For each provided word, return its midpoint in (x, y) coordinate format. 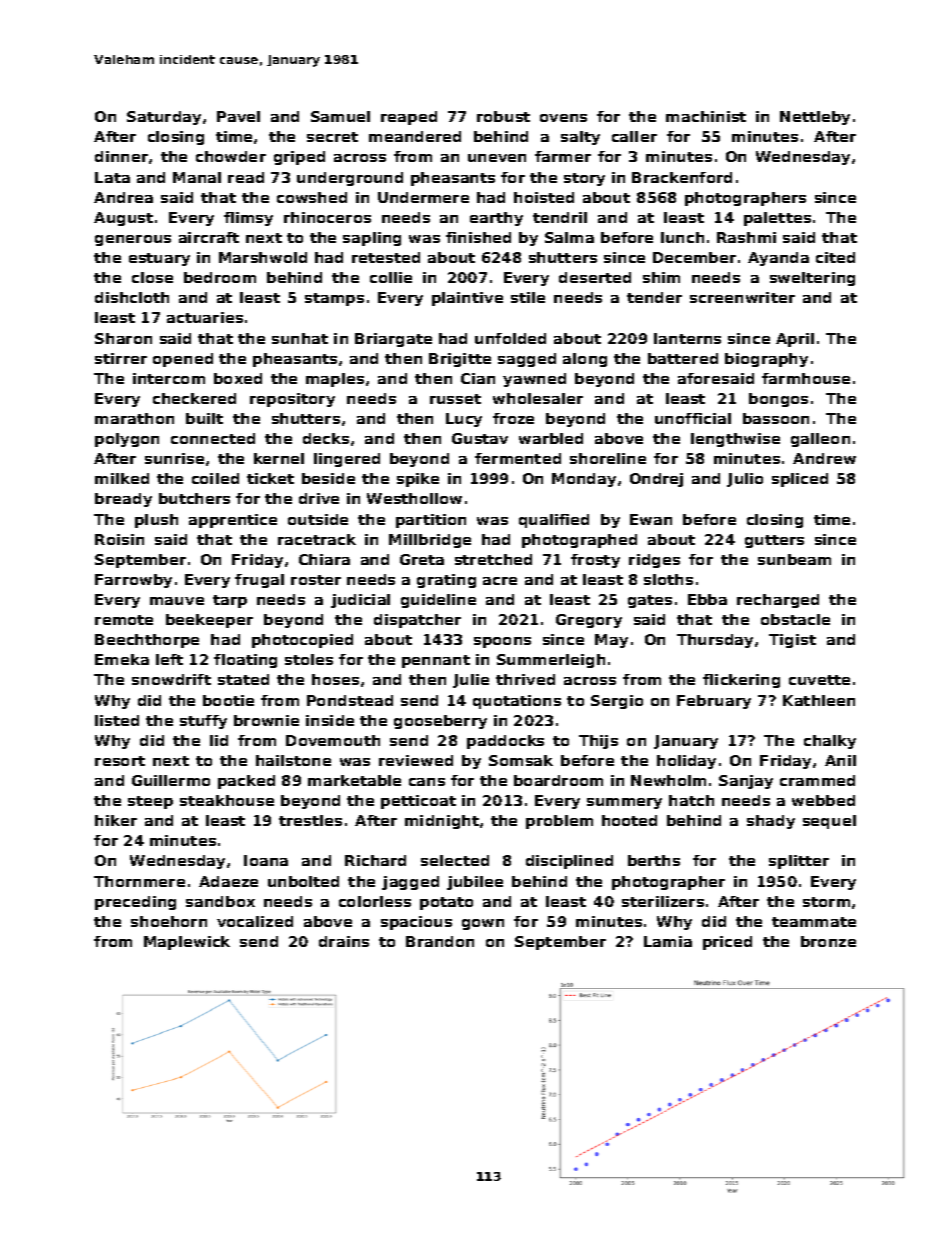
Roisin (119, 539)
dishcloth (132, 297)
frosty (595, 561)
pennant (436, 661)
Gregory (589, 621)
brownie (266, 720)
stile (528, 297)
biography (766, 360)
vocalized (255, 921)
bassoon (776, 418)
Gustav (480, 438)
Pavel (238, 116)
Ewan (651, 519)
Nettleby (815, 118)
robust (503, 116)
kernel (279, 458)
